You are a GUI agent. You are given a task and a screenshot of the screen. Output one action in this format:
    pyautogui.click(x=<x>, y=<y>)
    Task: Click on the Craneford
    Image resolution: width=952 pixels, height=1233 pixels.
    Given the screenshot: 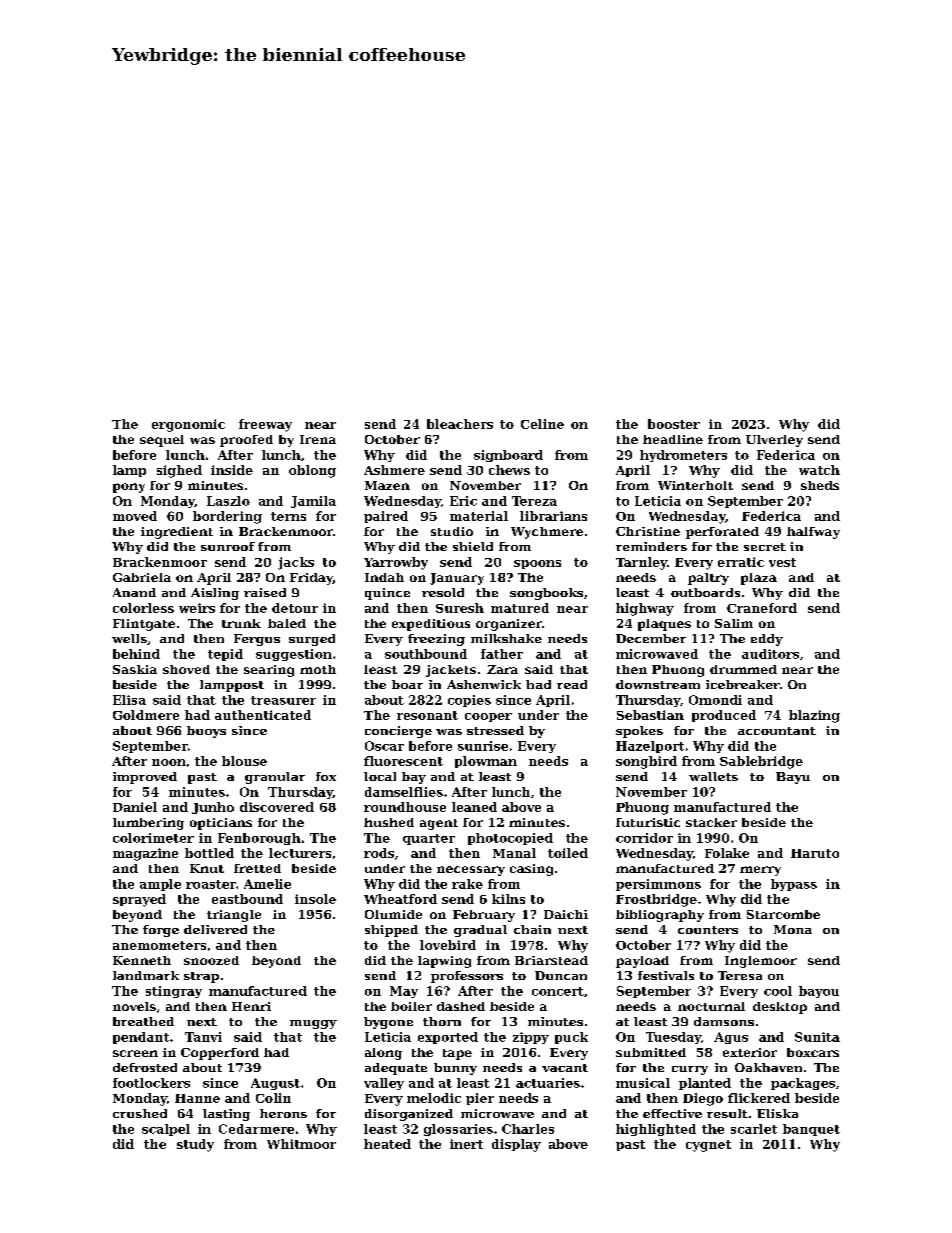 What is the action you would take?
    pyautogui.click(x=762, y=608)
